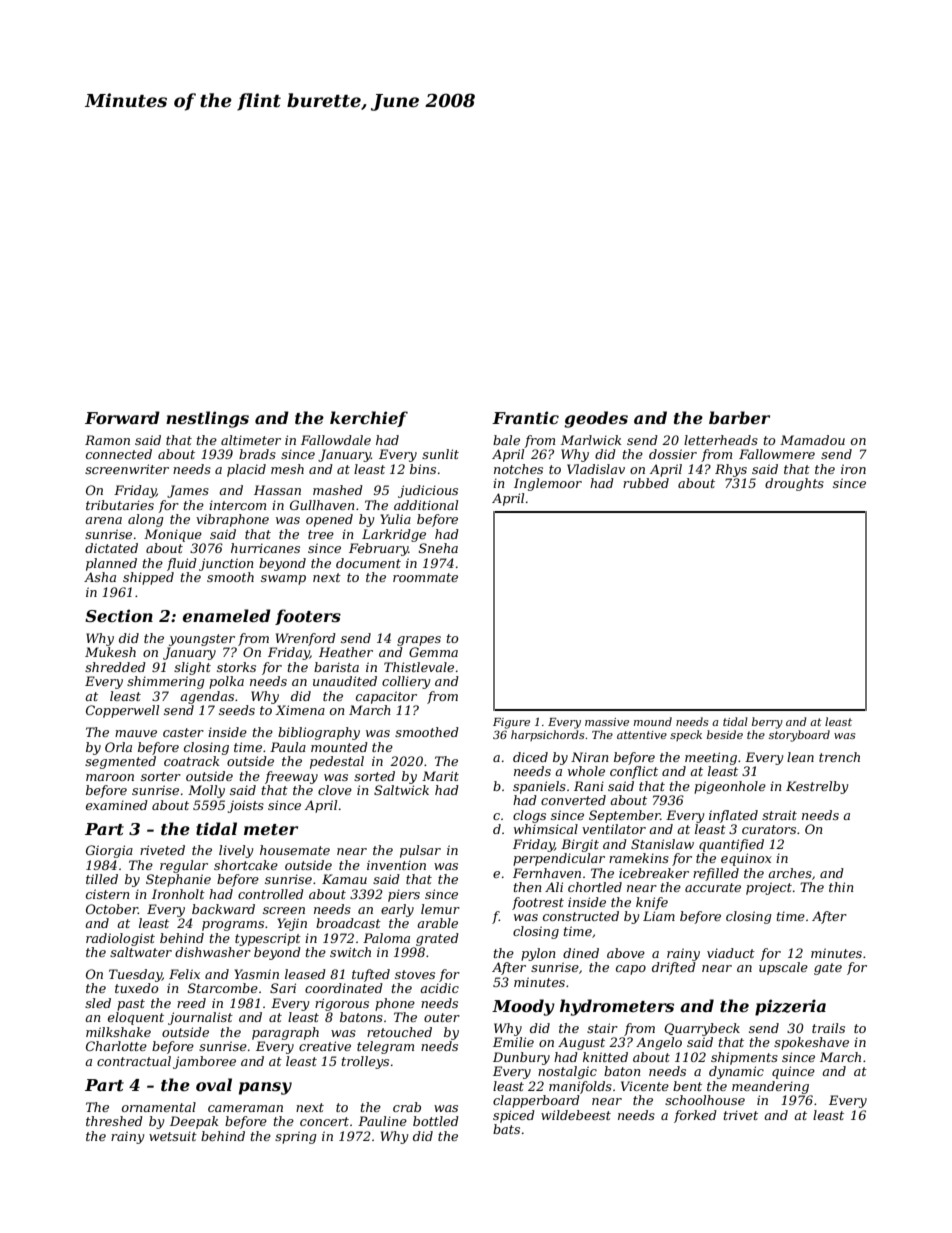  What do you see at coordinates (799, 736) in the screenshot?
I see `storyboard` at bounding box center [799, 736].
